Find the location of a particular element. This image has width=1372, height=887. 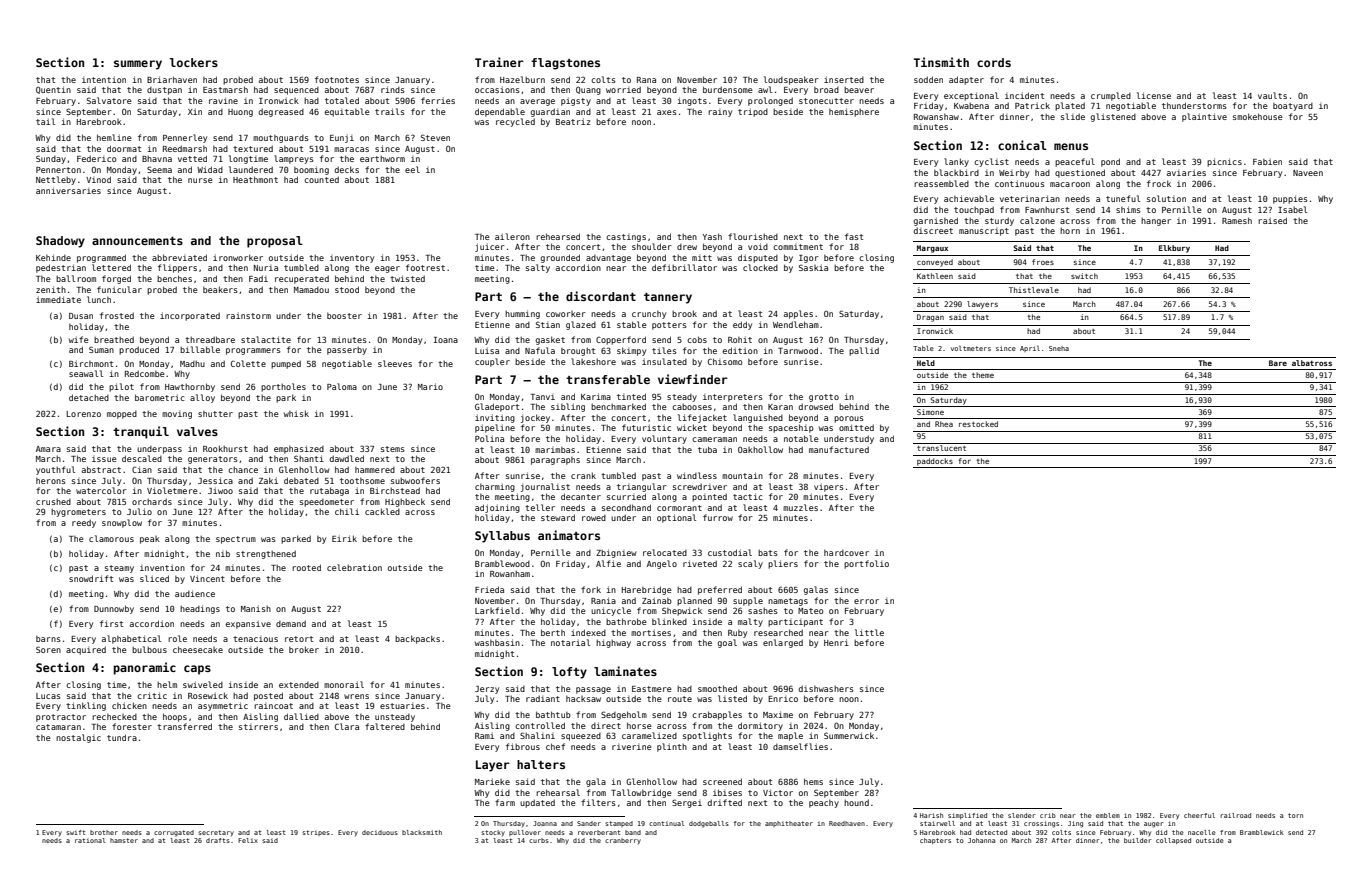

portfolio is located at coordinates (866, 564).
